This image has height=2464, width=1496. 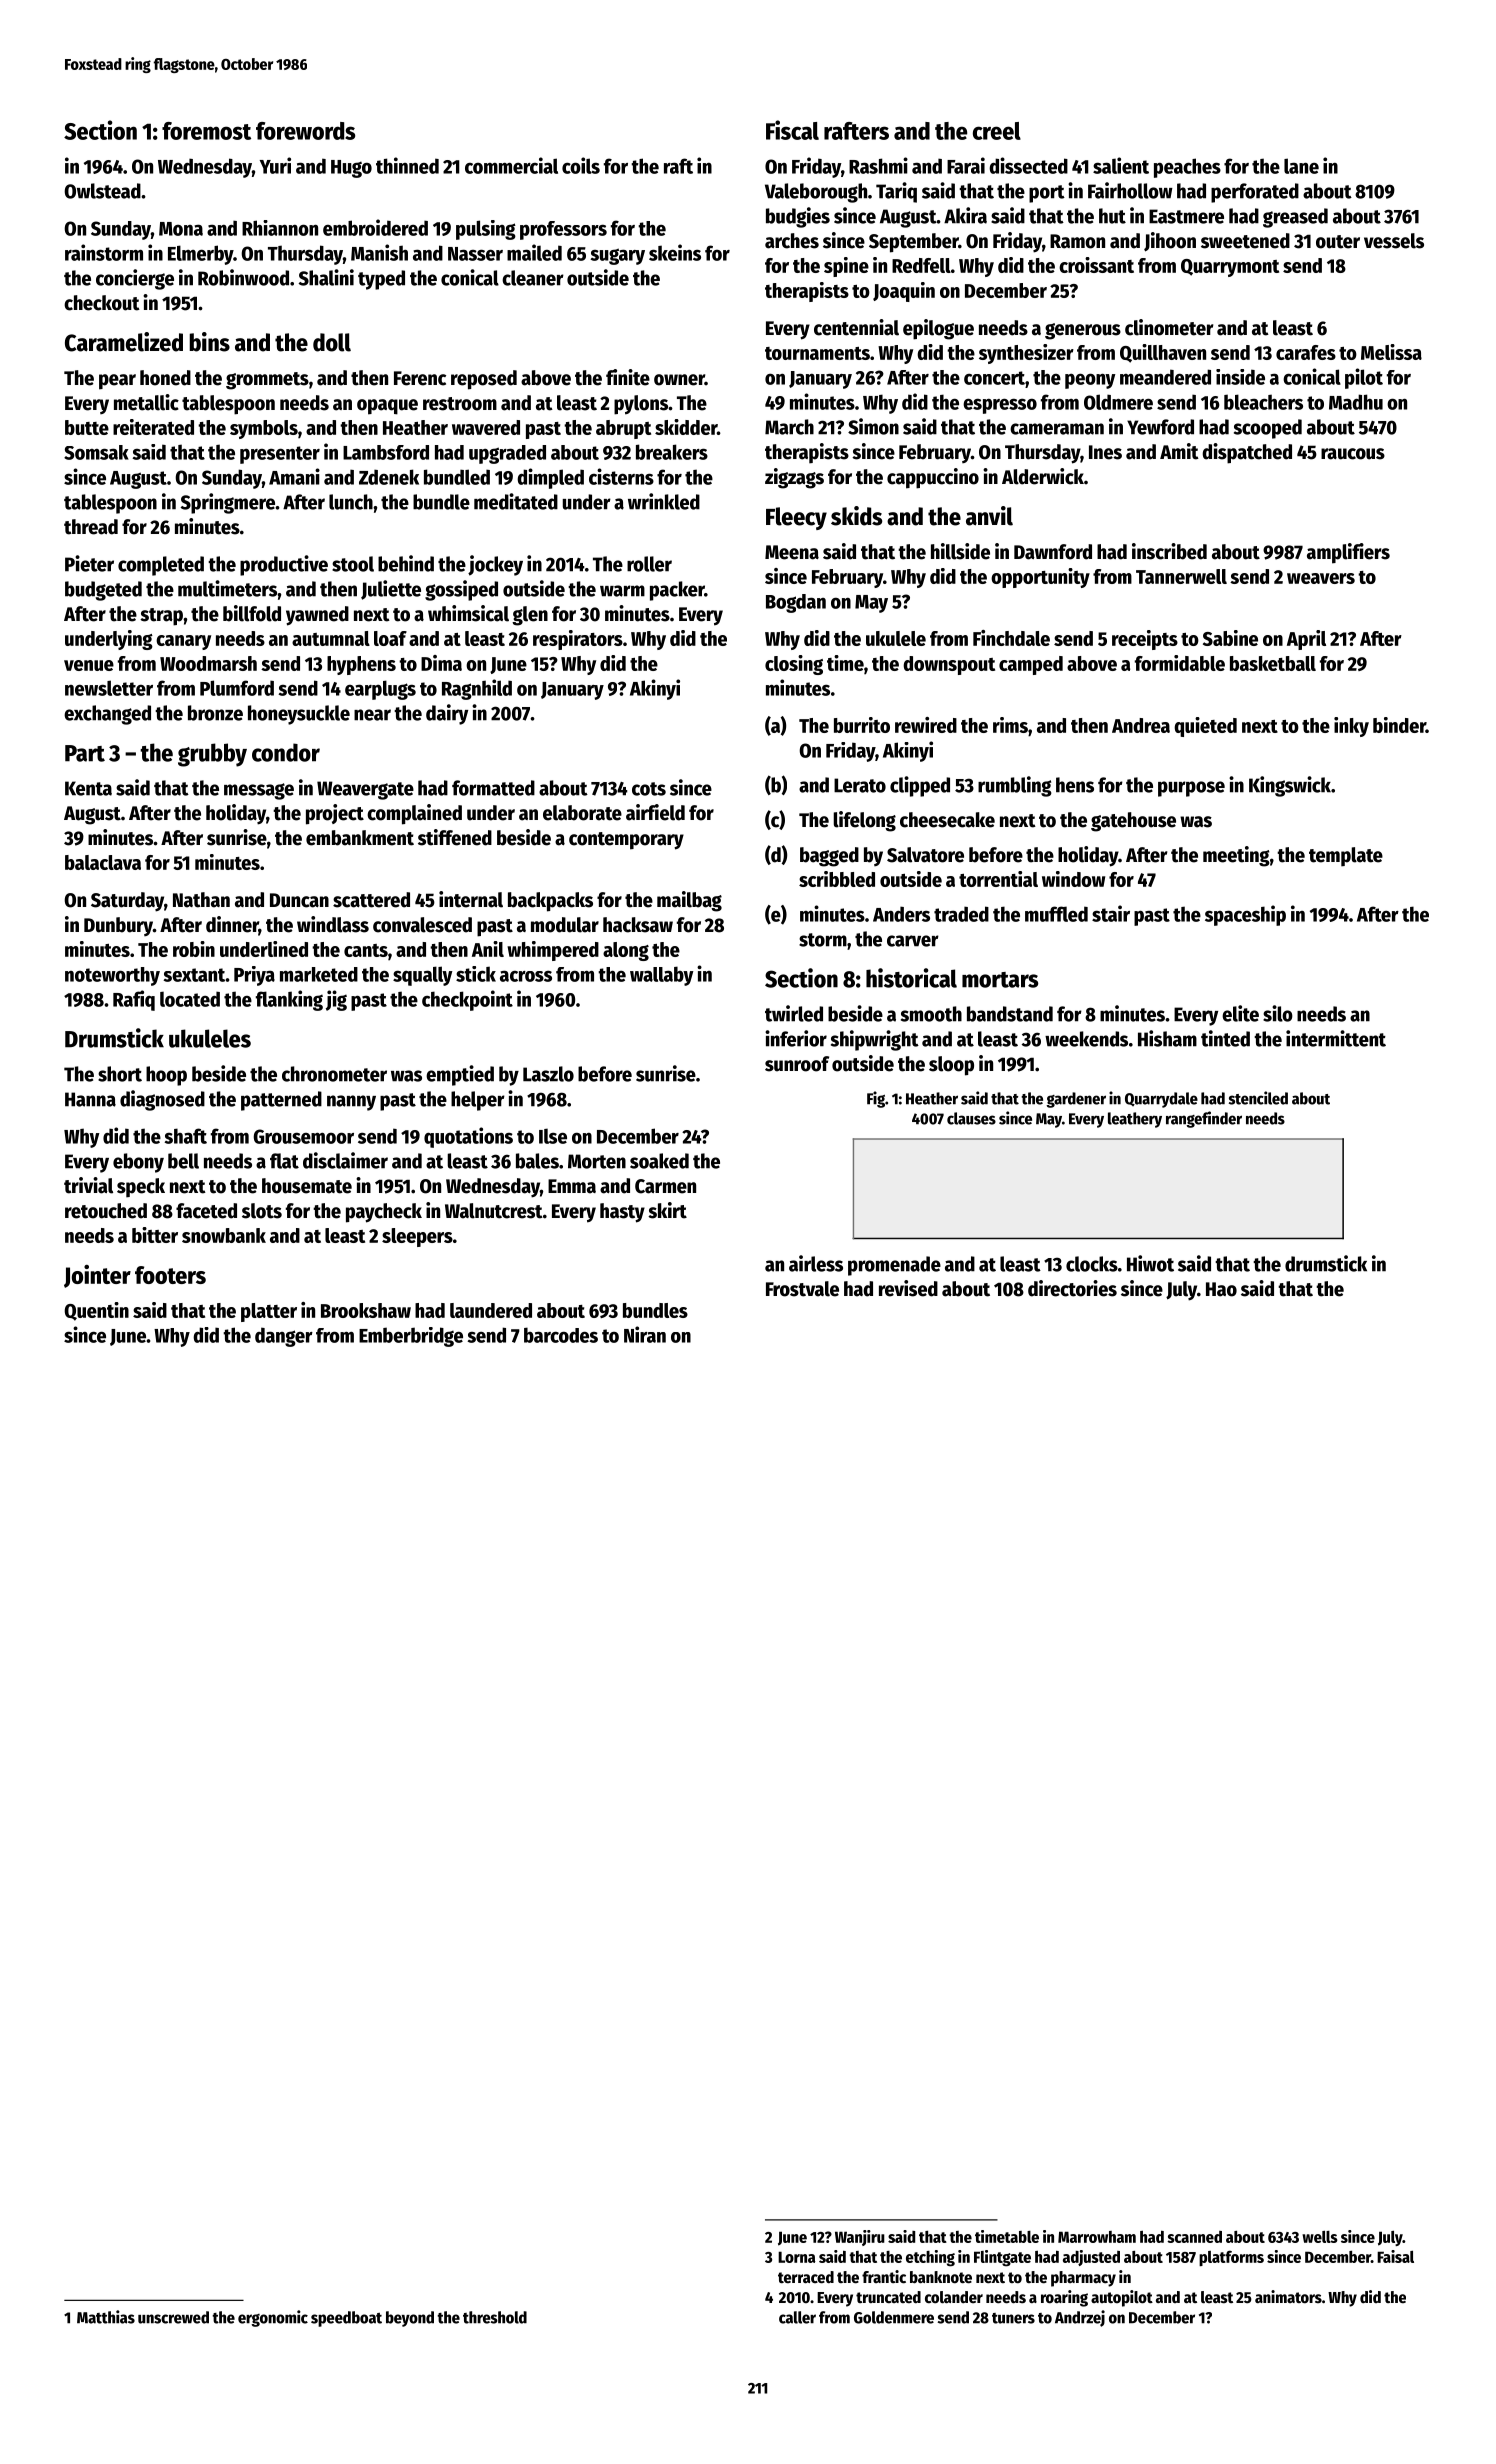 What do you see at coordinates (280, 228) in the image?
I see `Rhiannon` at bounding box center [280, 228].
